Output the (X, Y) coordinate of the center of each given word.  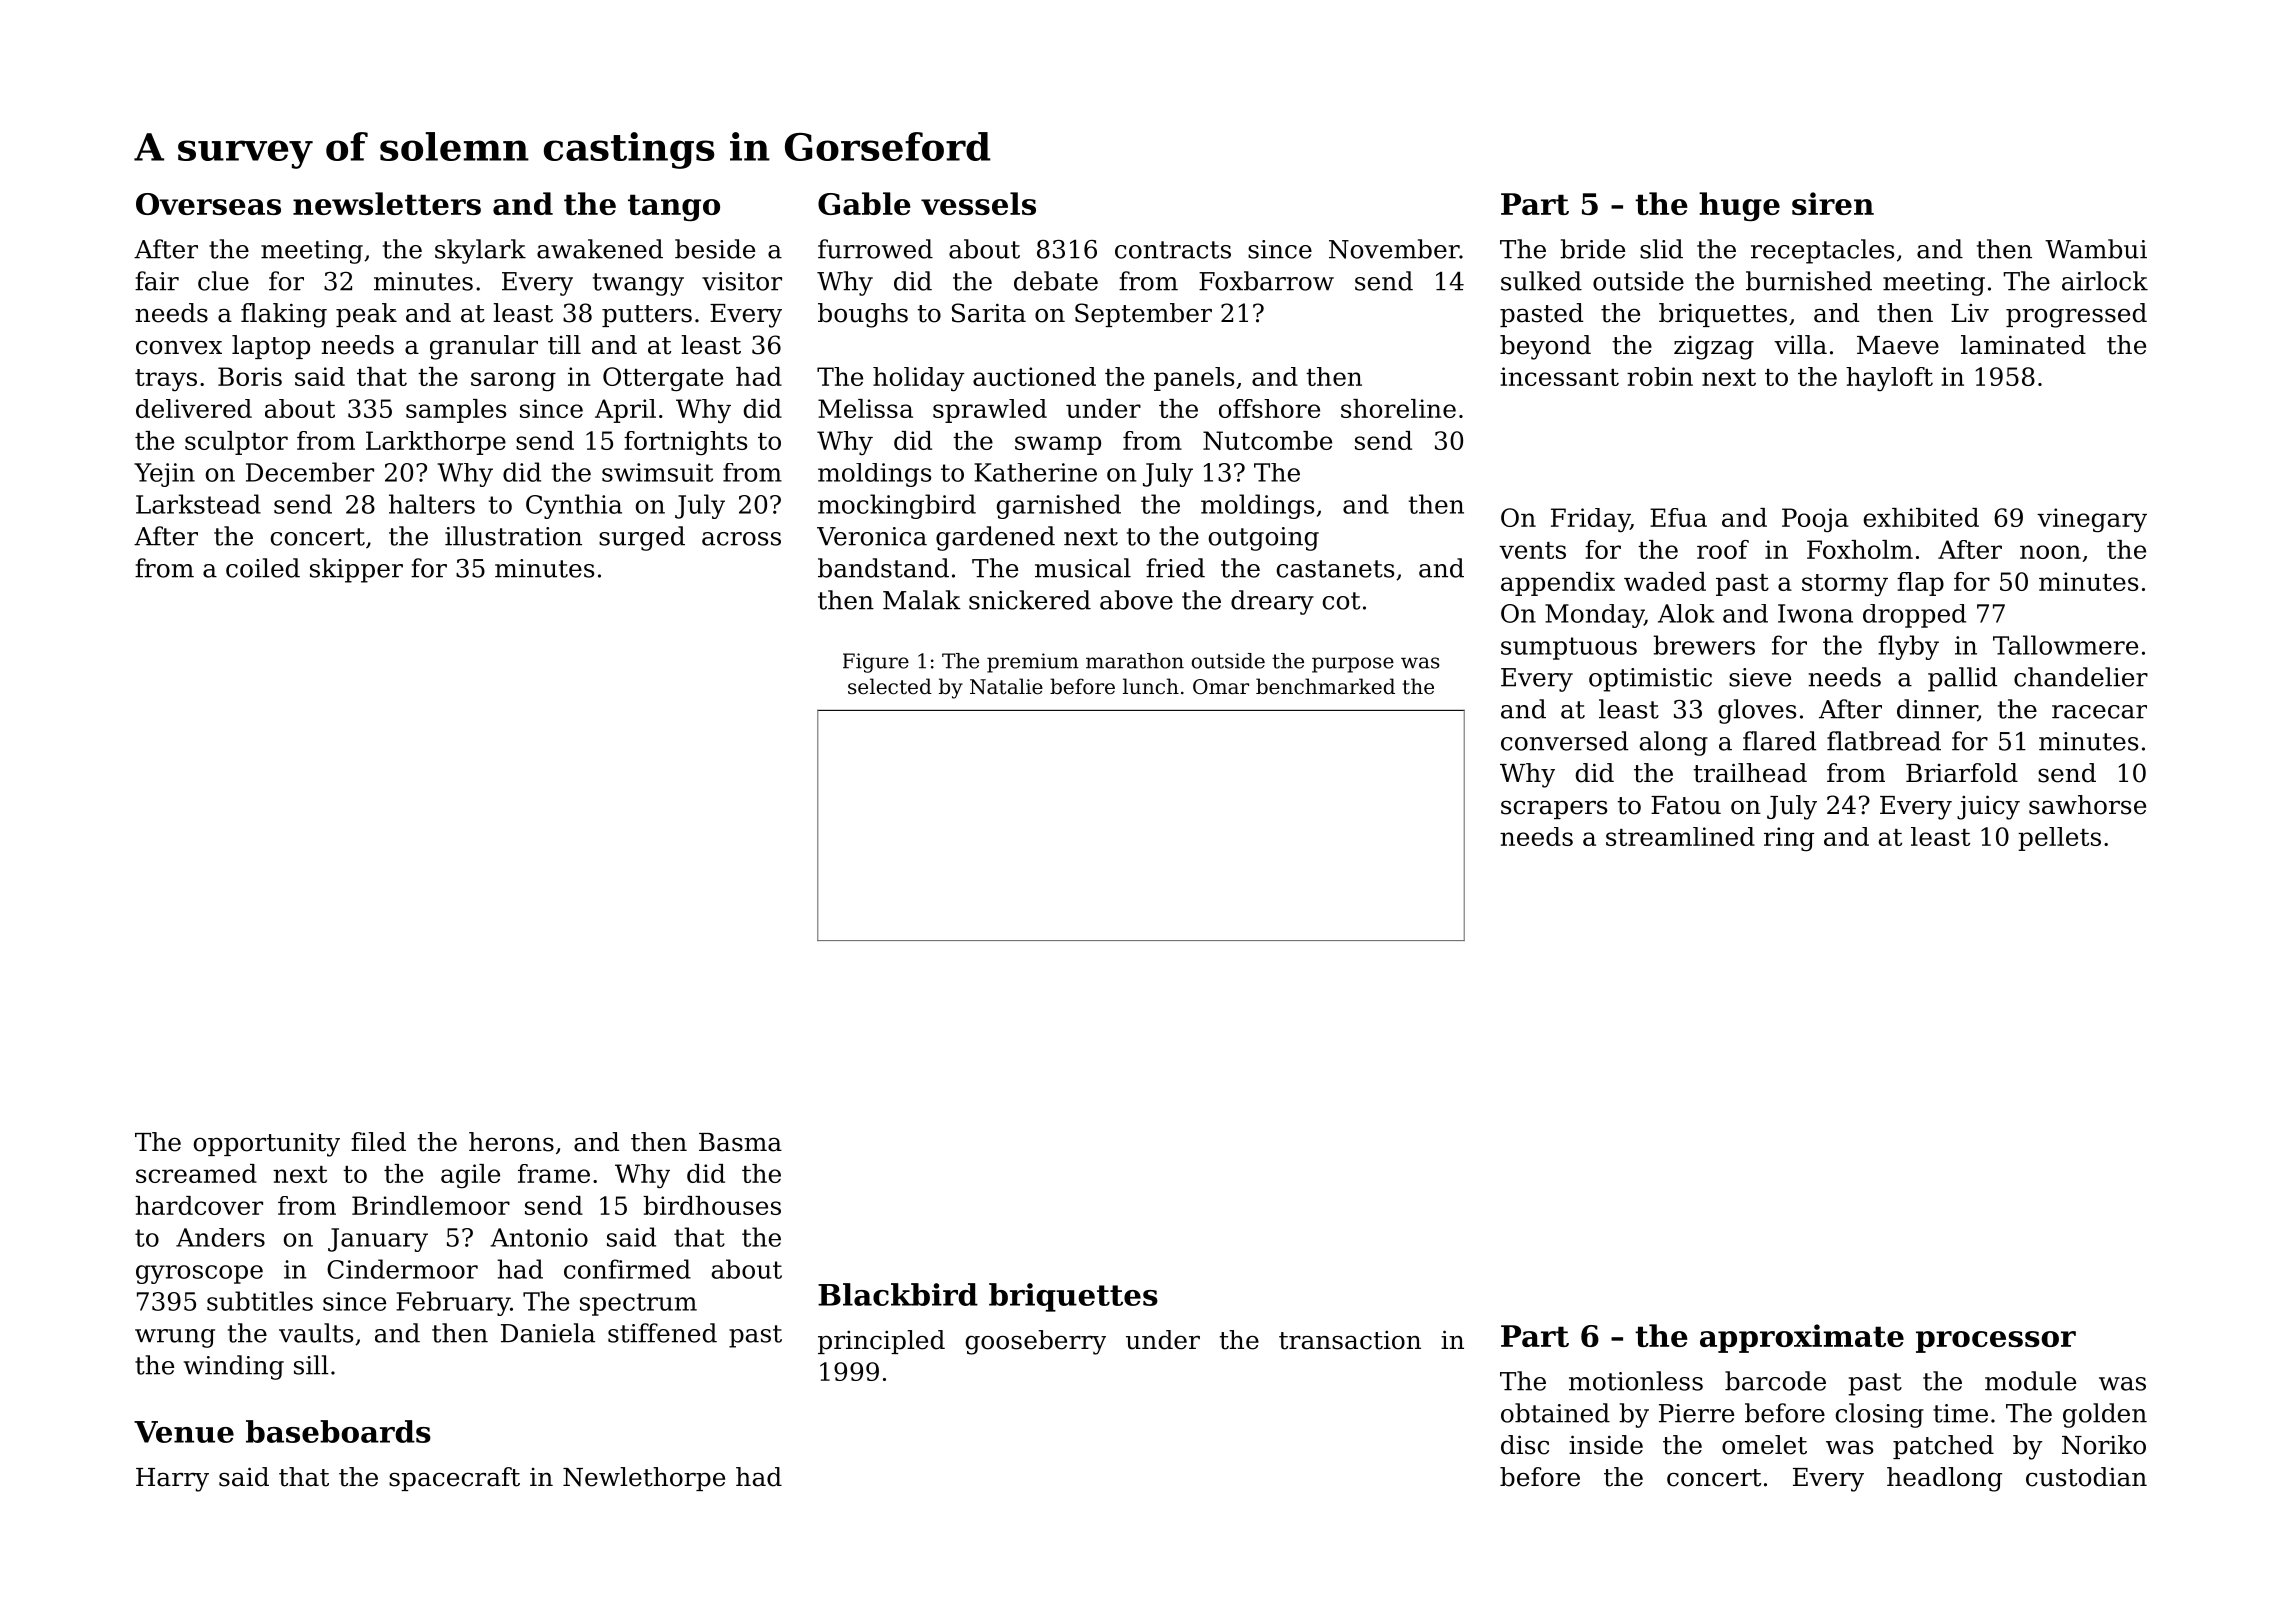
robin (1660, 376)
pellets (2059, 839)
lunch (1151, 686)
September (1143, 315)
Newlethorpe (644, 1479)
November (1394, 249)
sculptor (236, 443)
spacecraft (454, 1479)
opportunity (267, 1145)
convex (179, 347)
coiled (263, 568)
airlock (2105, 281)
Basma (740, 1142)
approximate (1802, 1338)
